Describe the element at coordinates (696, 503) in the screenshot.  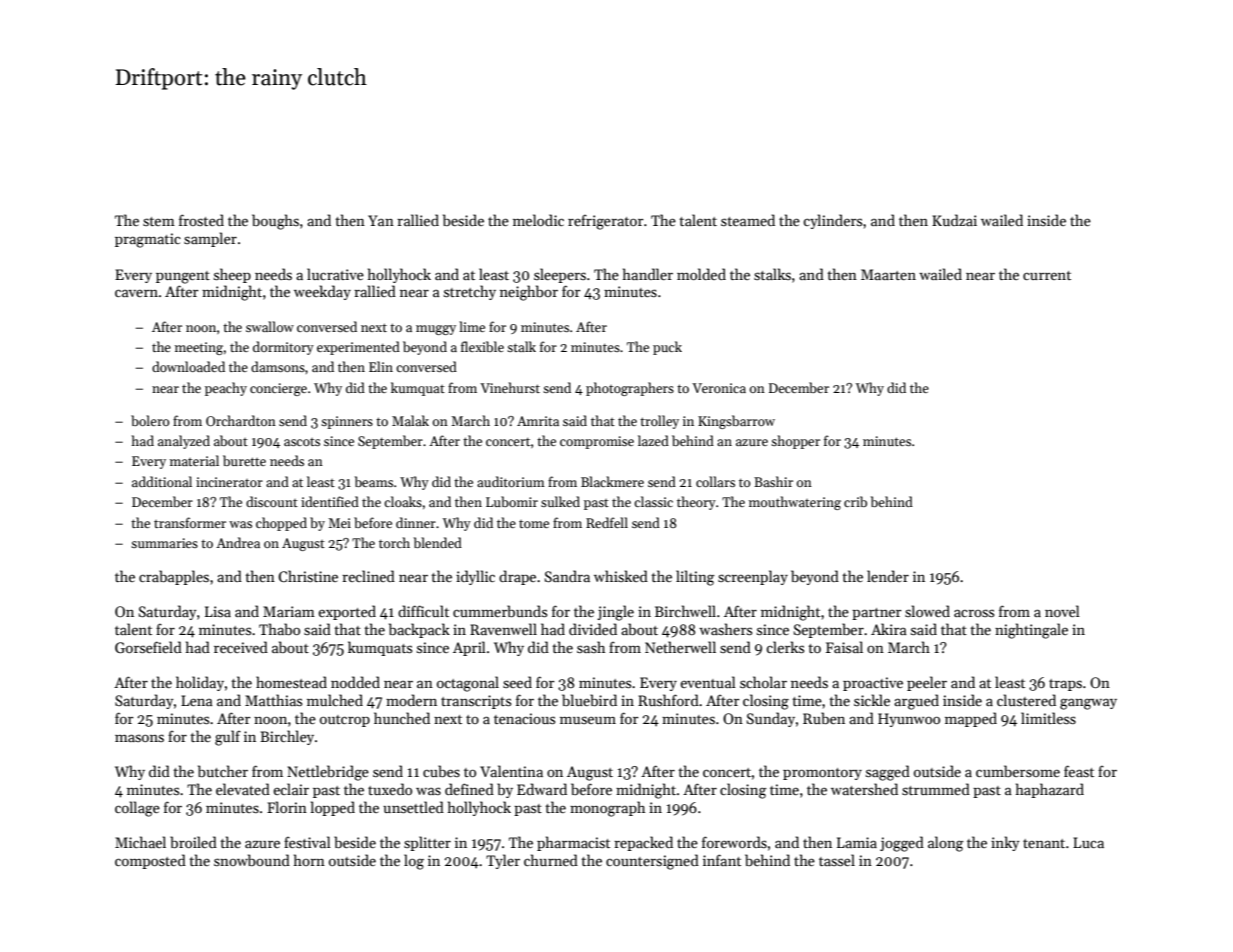
I see `theory` at that location.
